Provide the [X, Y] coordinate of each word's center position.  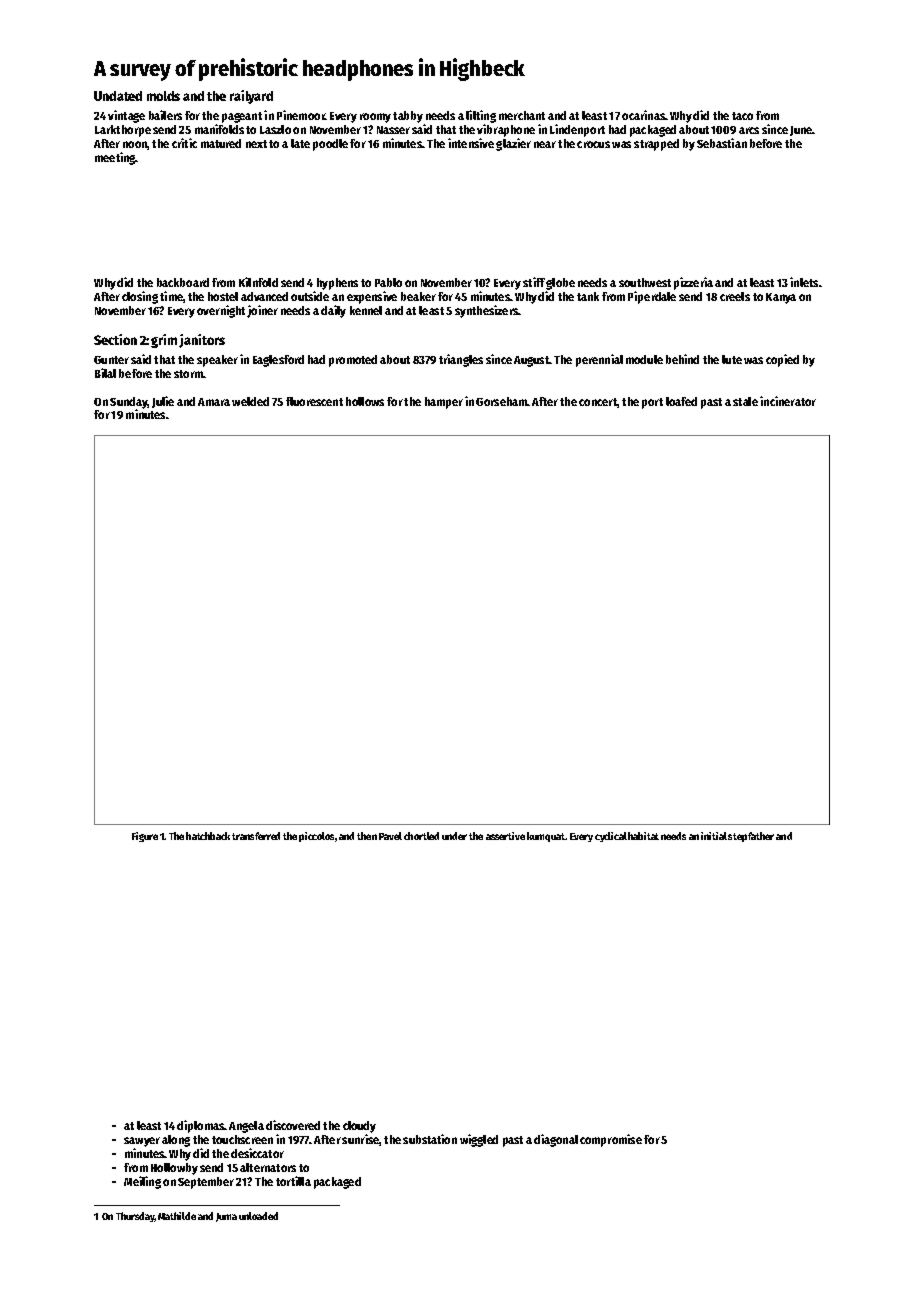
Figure [145, 837]
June [801, 131]
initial [714, 836]
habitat [643, 836]
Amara [214, 402]
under [454, 836]
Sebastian [722, 143]
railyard [251, 97]
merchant [522, 115]
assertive [505, 836]
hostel [223, 296]
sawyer [142, 1142]
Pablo [388, 282]
